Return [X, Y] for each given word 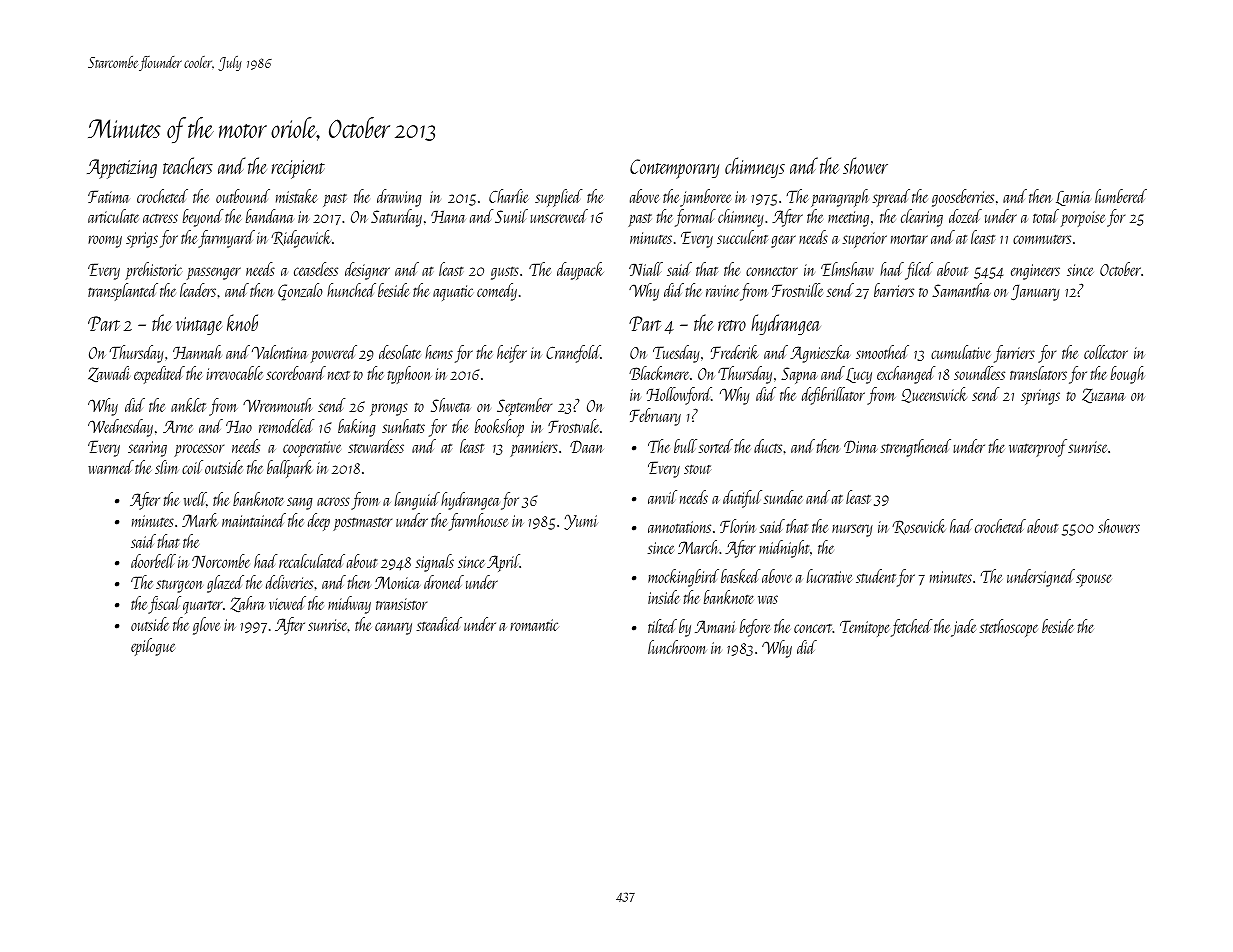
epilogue [153, 647]
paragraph [840, 198]
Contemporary [674, 169]
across [333, 501]
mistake [297, 196]
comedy [497, 292]
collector [1106, 352]
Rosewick [919, 527]
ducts [768, 446]
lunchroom [677, 647]
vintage [199, 326]
